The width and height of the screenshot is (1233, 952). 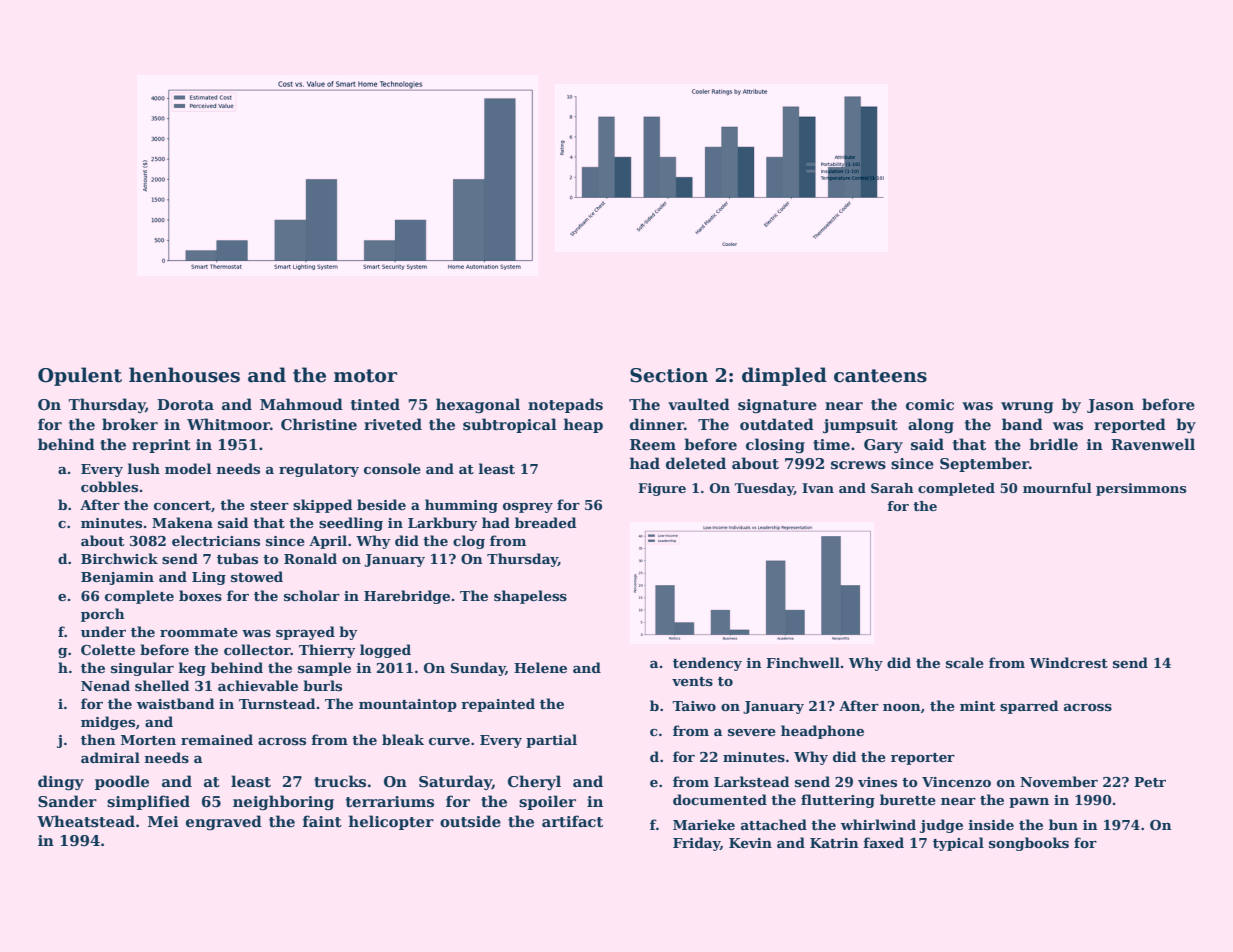 I want to click on deleted, so click(x=696, y=463).
